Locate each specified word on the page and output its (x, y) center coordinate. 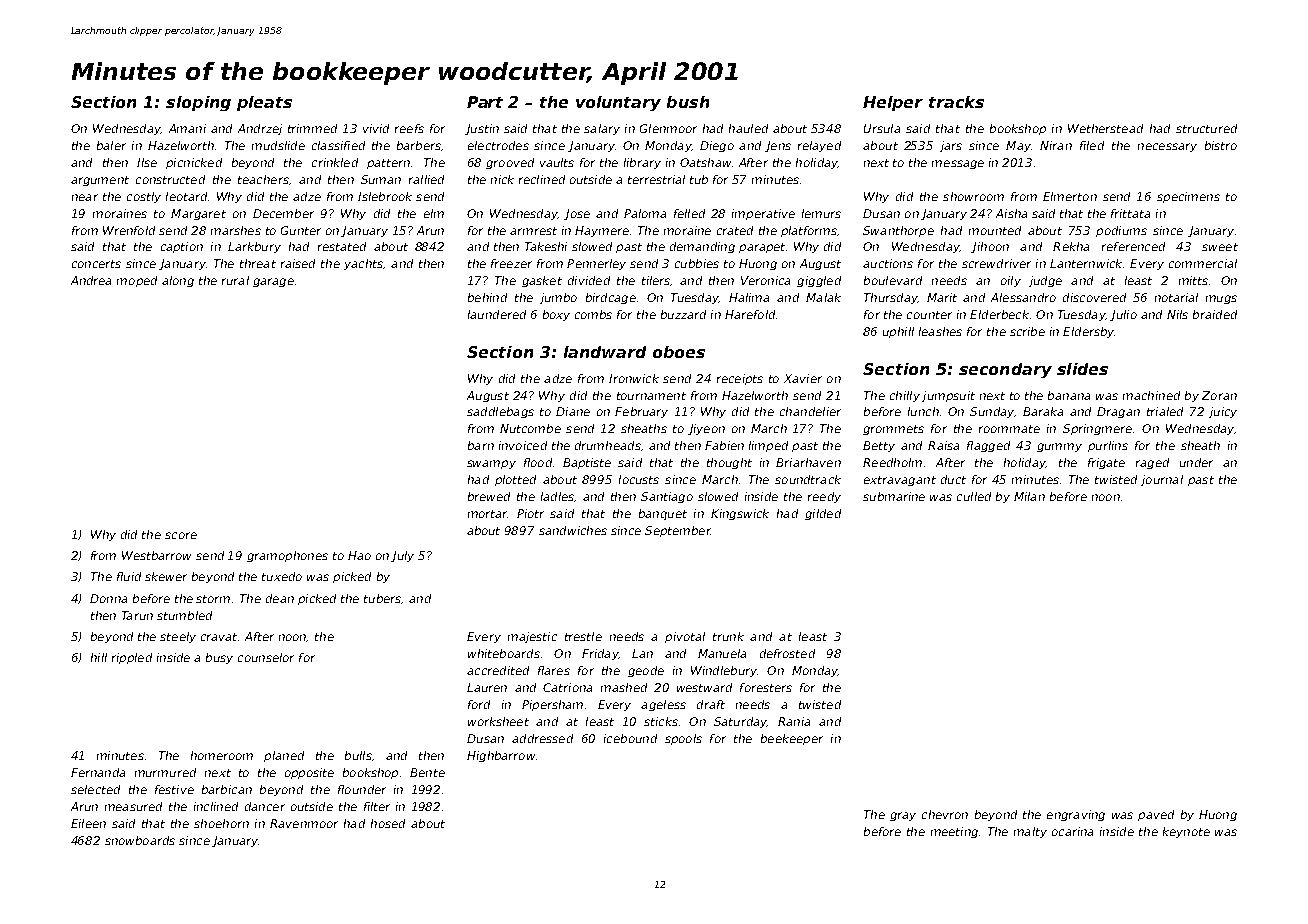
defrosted (787, 653)
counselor (266, 657)
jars (951, 146)
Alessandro (1023, 297)
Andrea (91, 280)
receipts (740, 379)
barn (481, 445)
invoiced (523, 445)
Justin (482, 129)
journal (1162, 480)
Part (485, 102)
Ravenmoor (304, 823)
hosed (388, 823)
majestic (532, 637)
